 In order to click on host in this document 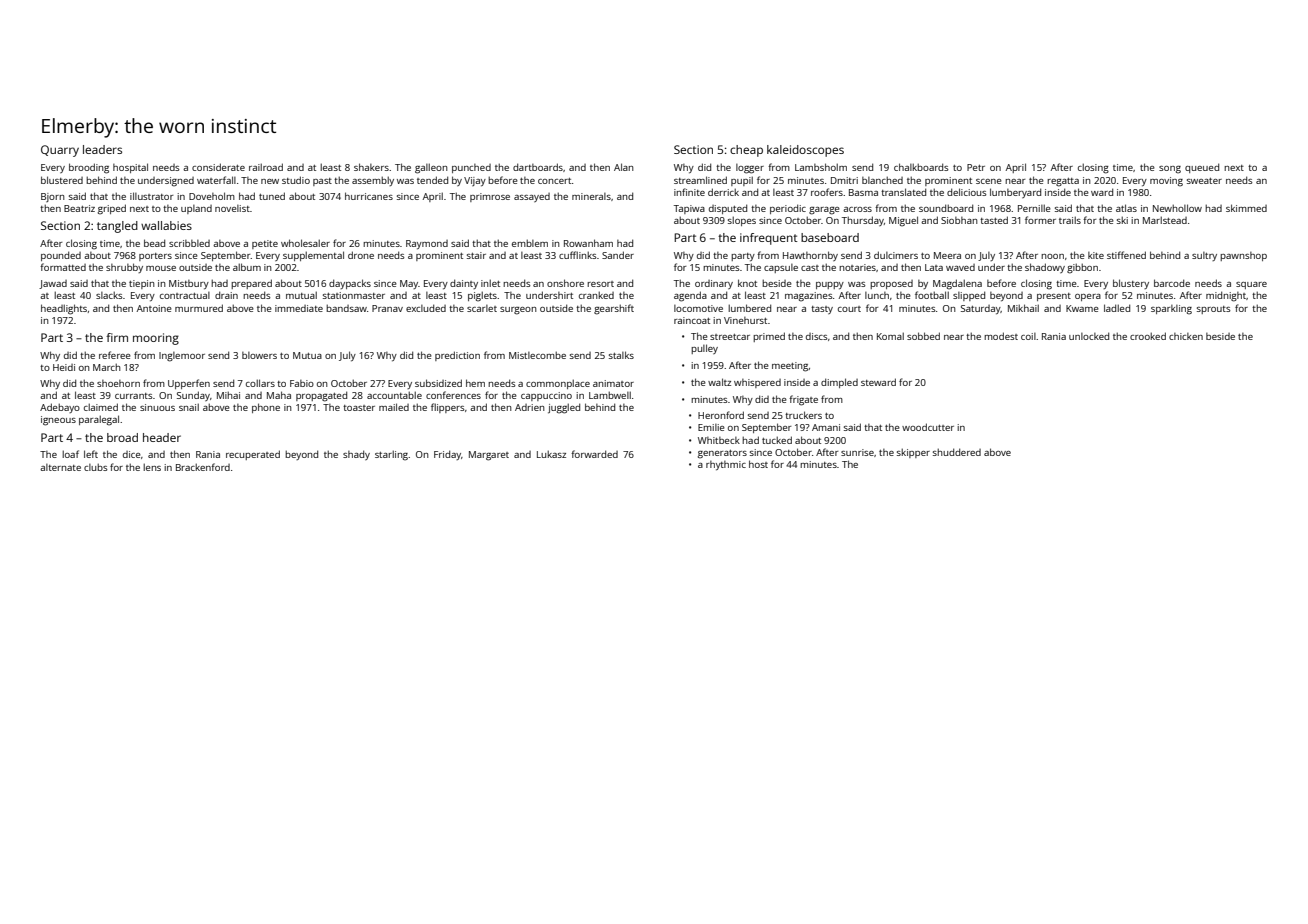, I will do `click(758, 464)`.
